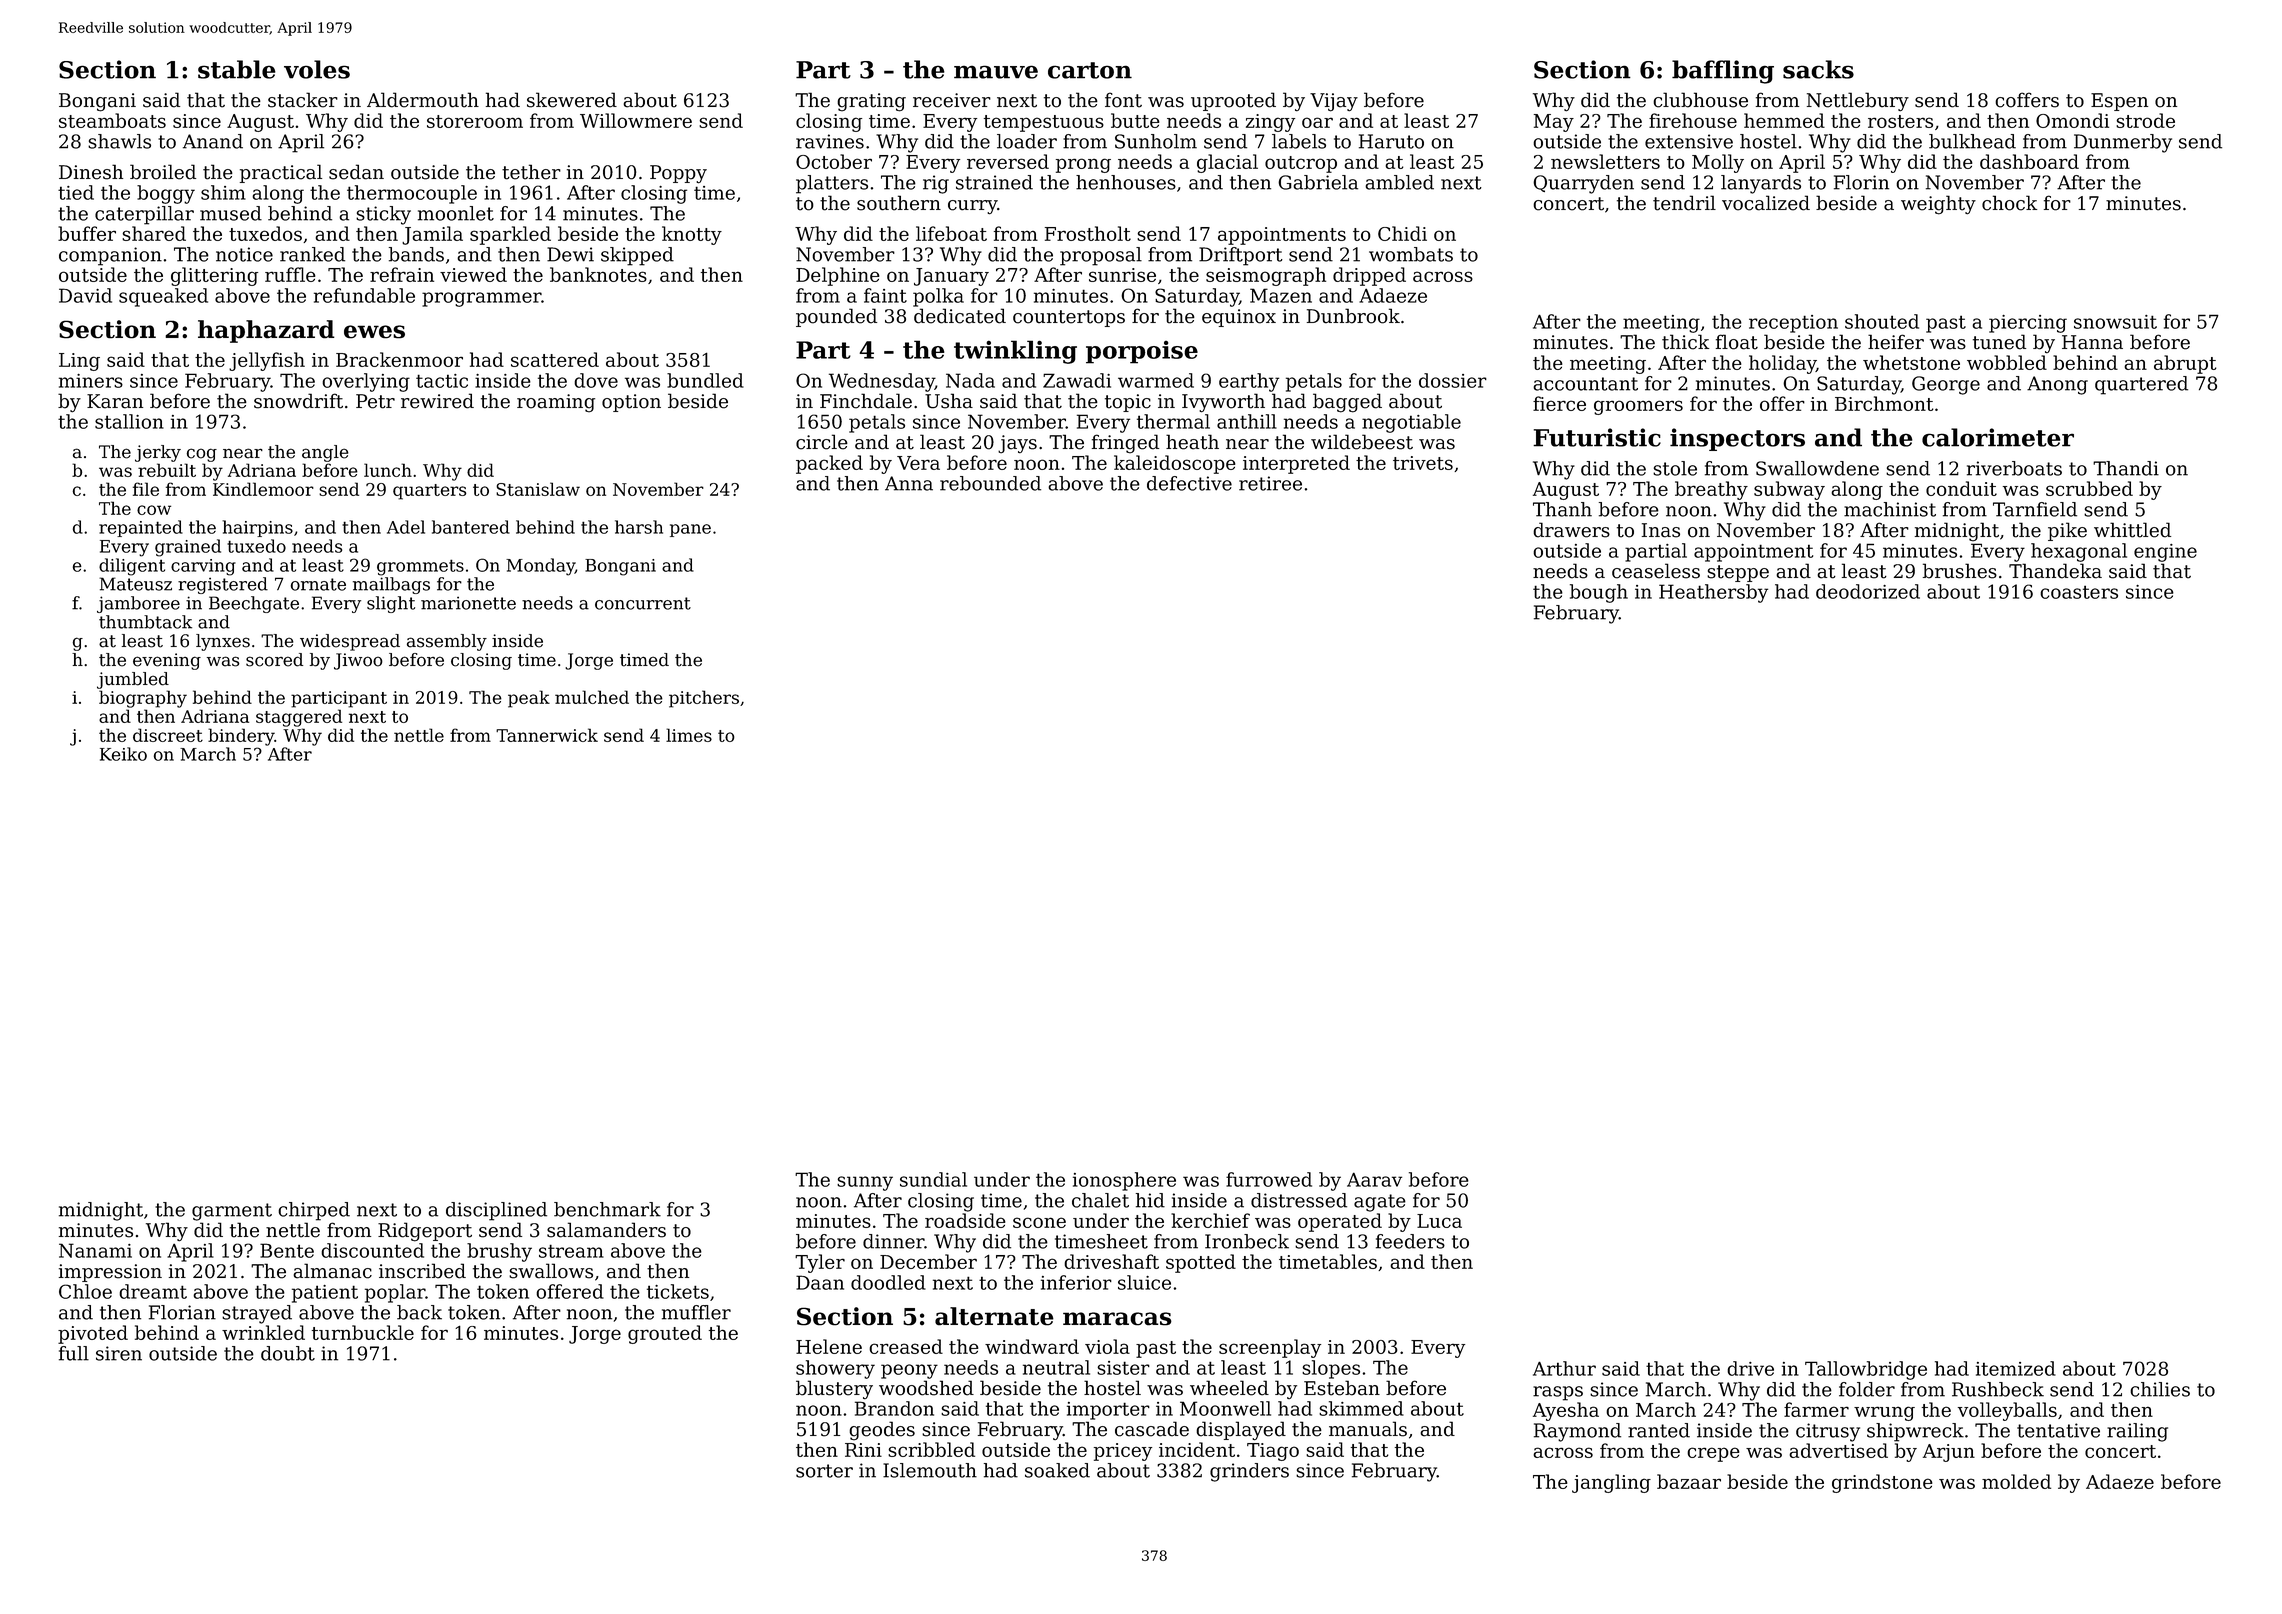  Describe the element at coordinates (689, 735) in the screenshot. I see `limes` at that location.
